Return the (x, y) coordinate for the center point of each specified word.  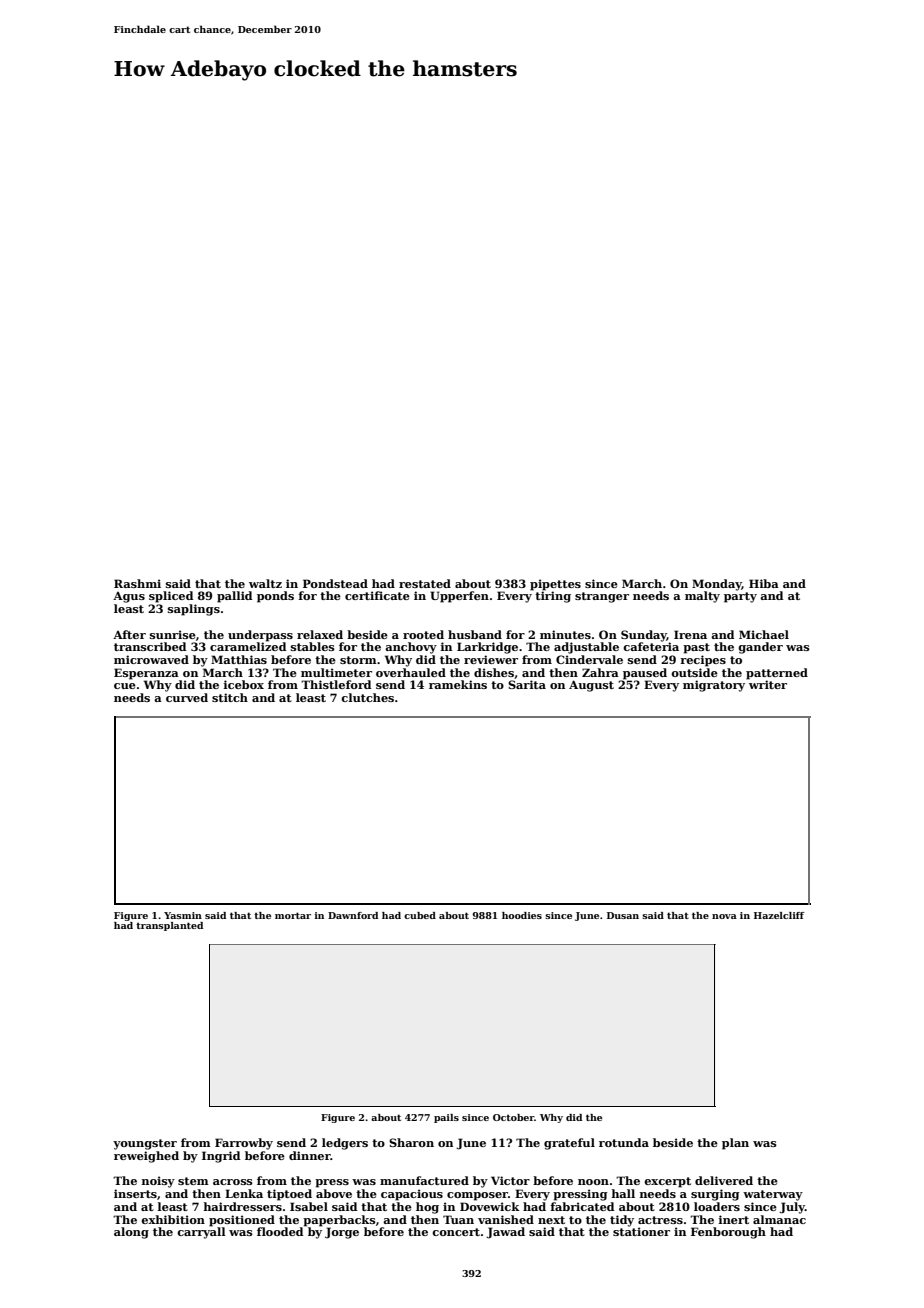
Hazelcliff (779, 915)
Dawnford (353, 915)
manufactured (424, 1180)
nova (724, 916)
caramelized (248, 646)
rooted (423, 634)
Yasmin (183, 915)
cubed (420, 915)
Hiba (764, 583)
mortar (293, 915)
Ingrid (221, 1157)
